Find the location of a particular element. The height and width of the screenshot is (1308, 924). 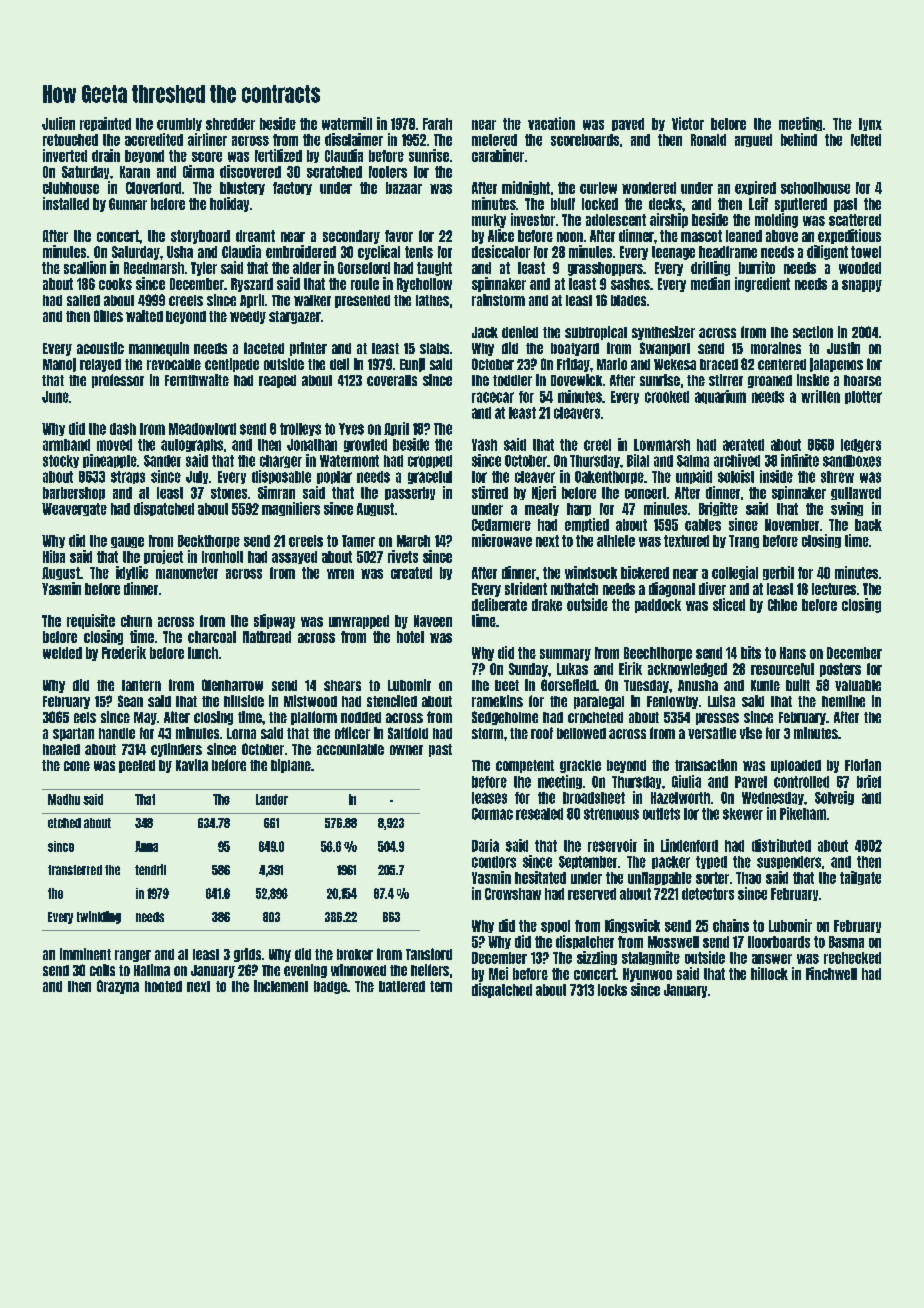

Lukas is located at coordinates (572, 669).
